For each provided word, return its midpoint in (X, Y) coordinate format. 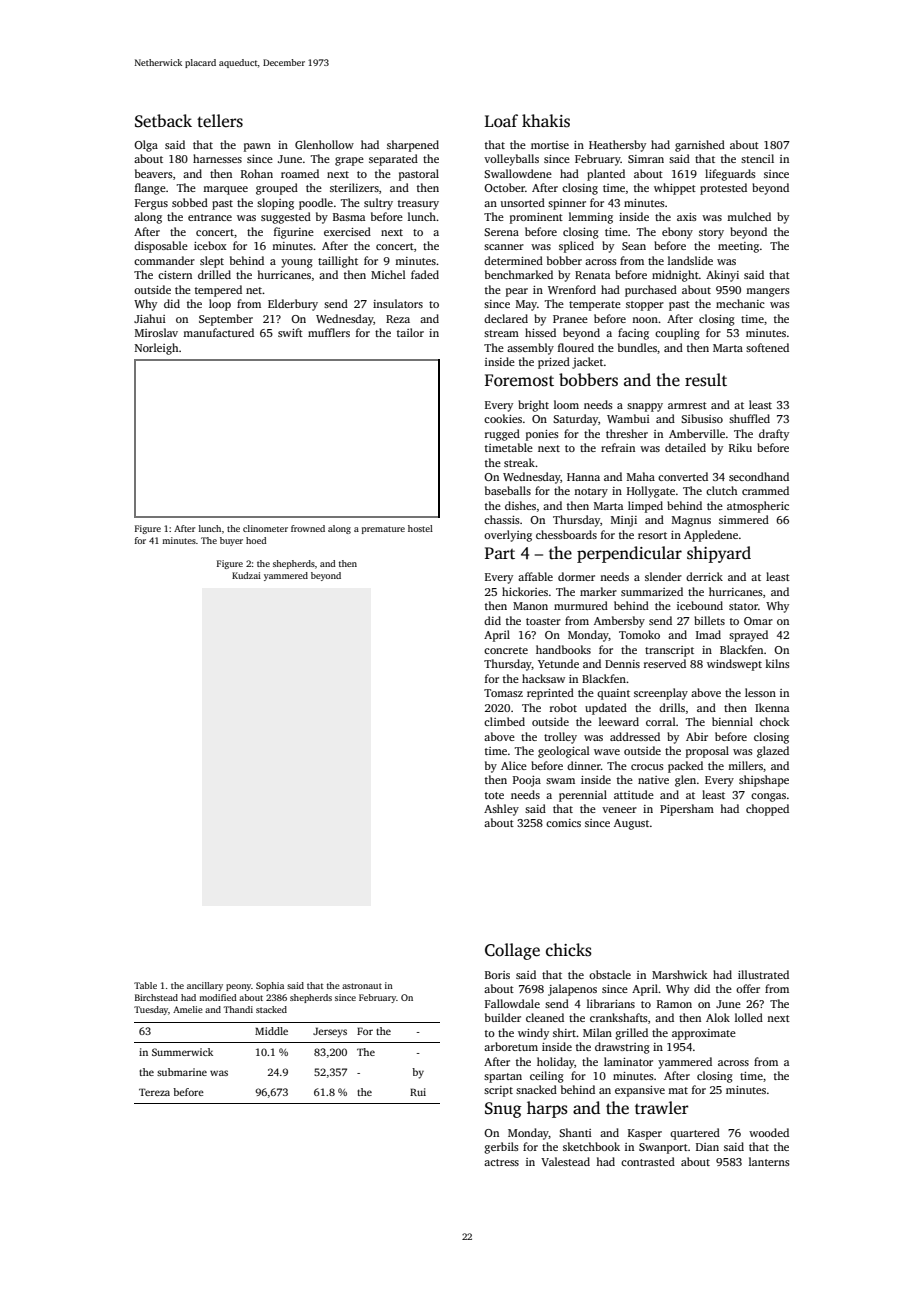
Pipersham (687, 810)
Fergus (151, 204)
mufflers (329, 332)
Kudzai (246, 575)
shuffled (749, 418)
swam (560, 781)
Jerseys (330, 1032)
